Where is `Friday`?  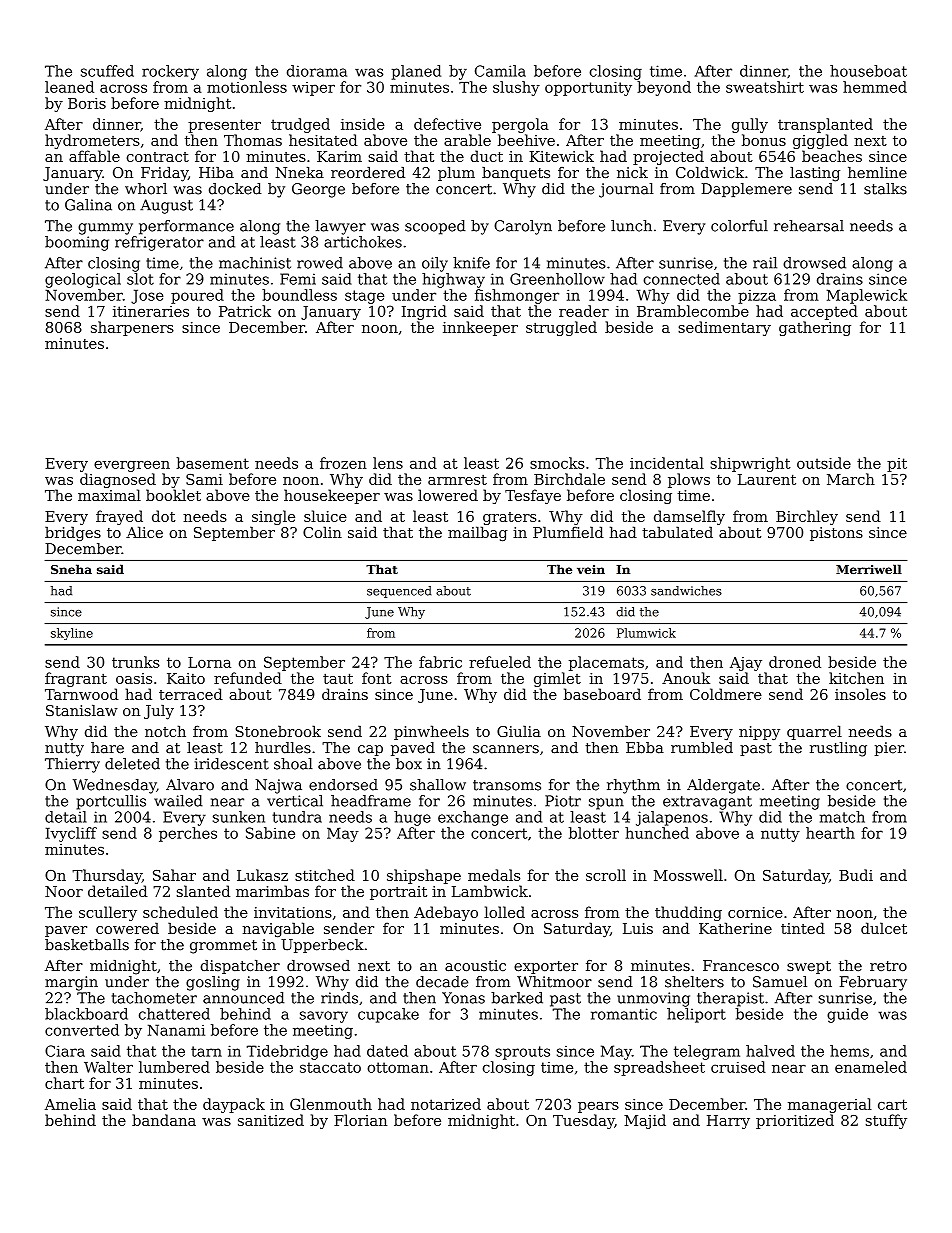 Friday is located at coordinates (164, 174).
